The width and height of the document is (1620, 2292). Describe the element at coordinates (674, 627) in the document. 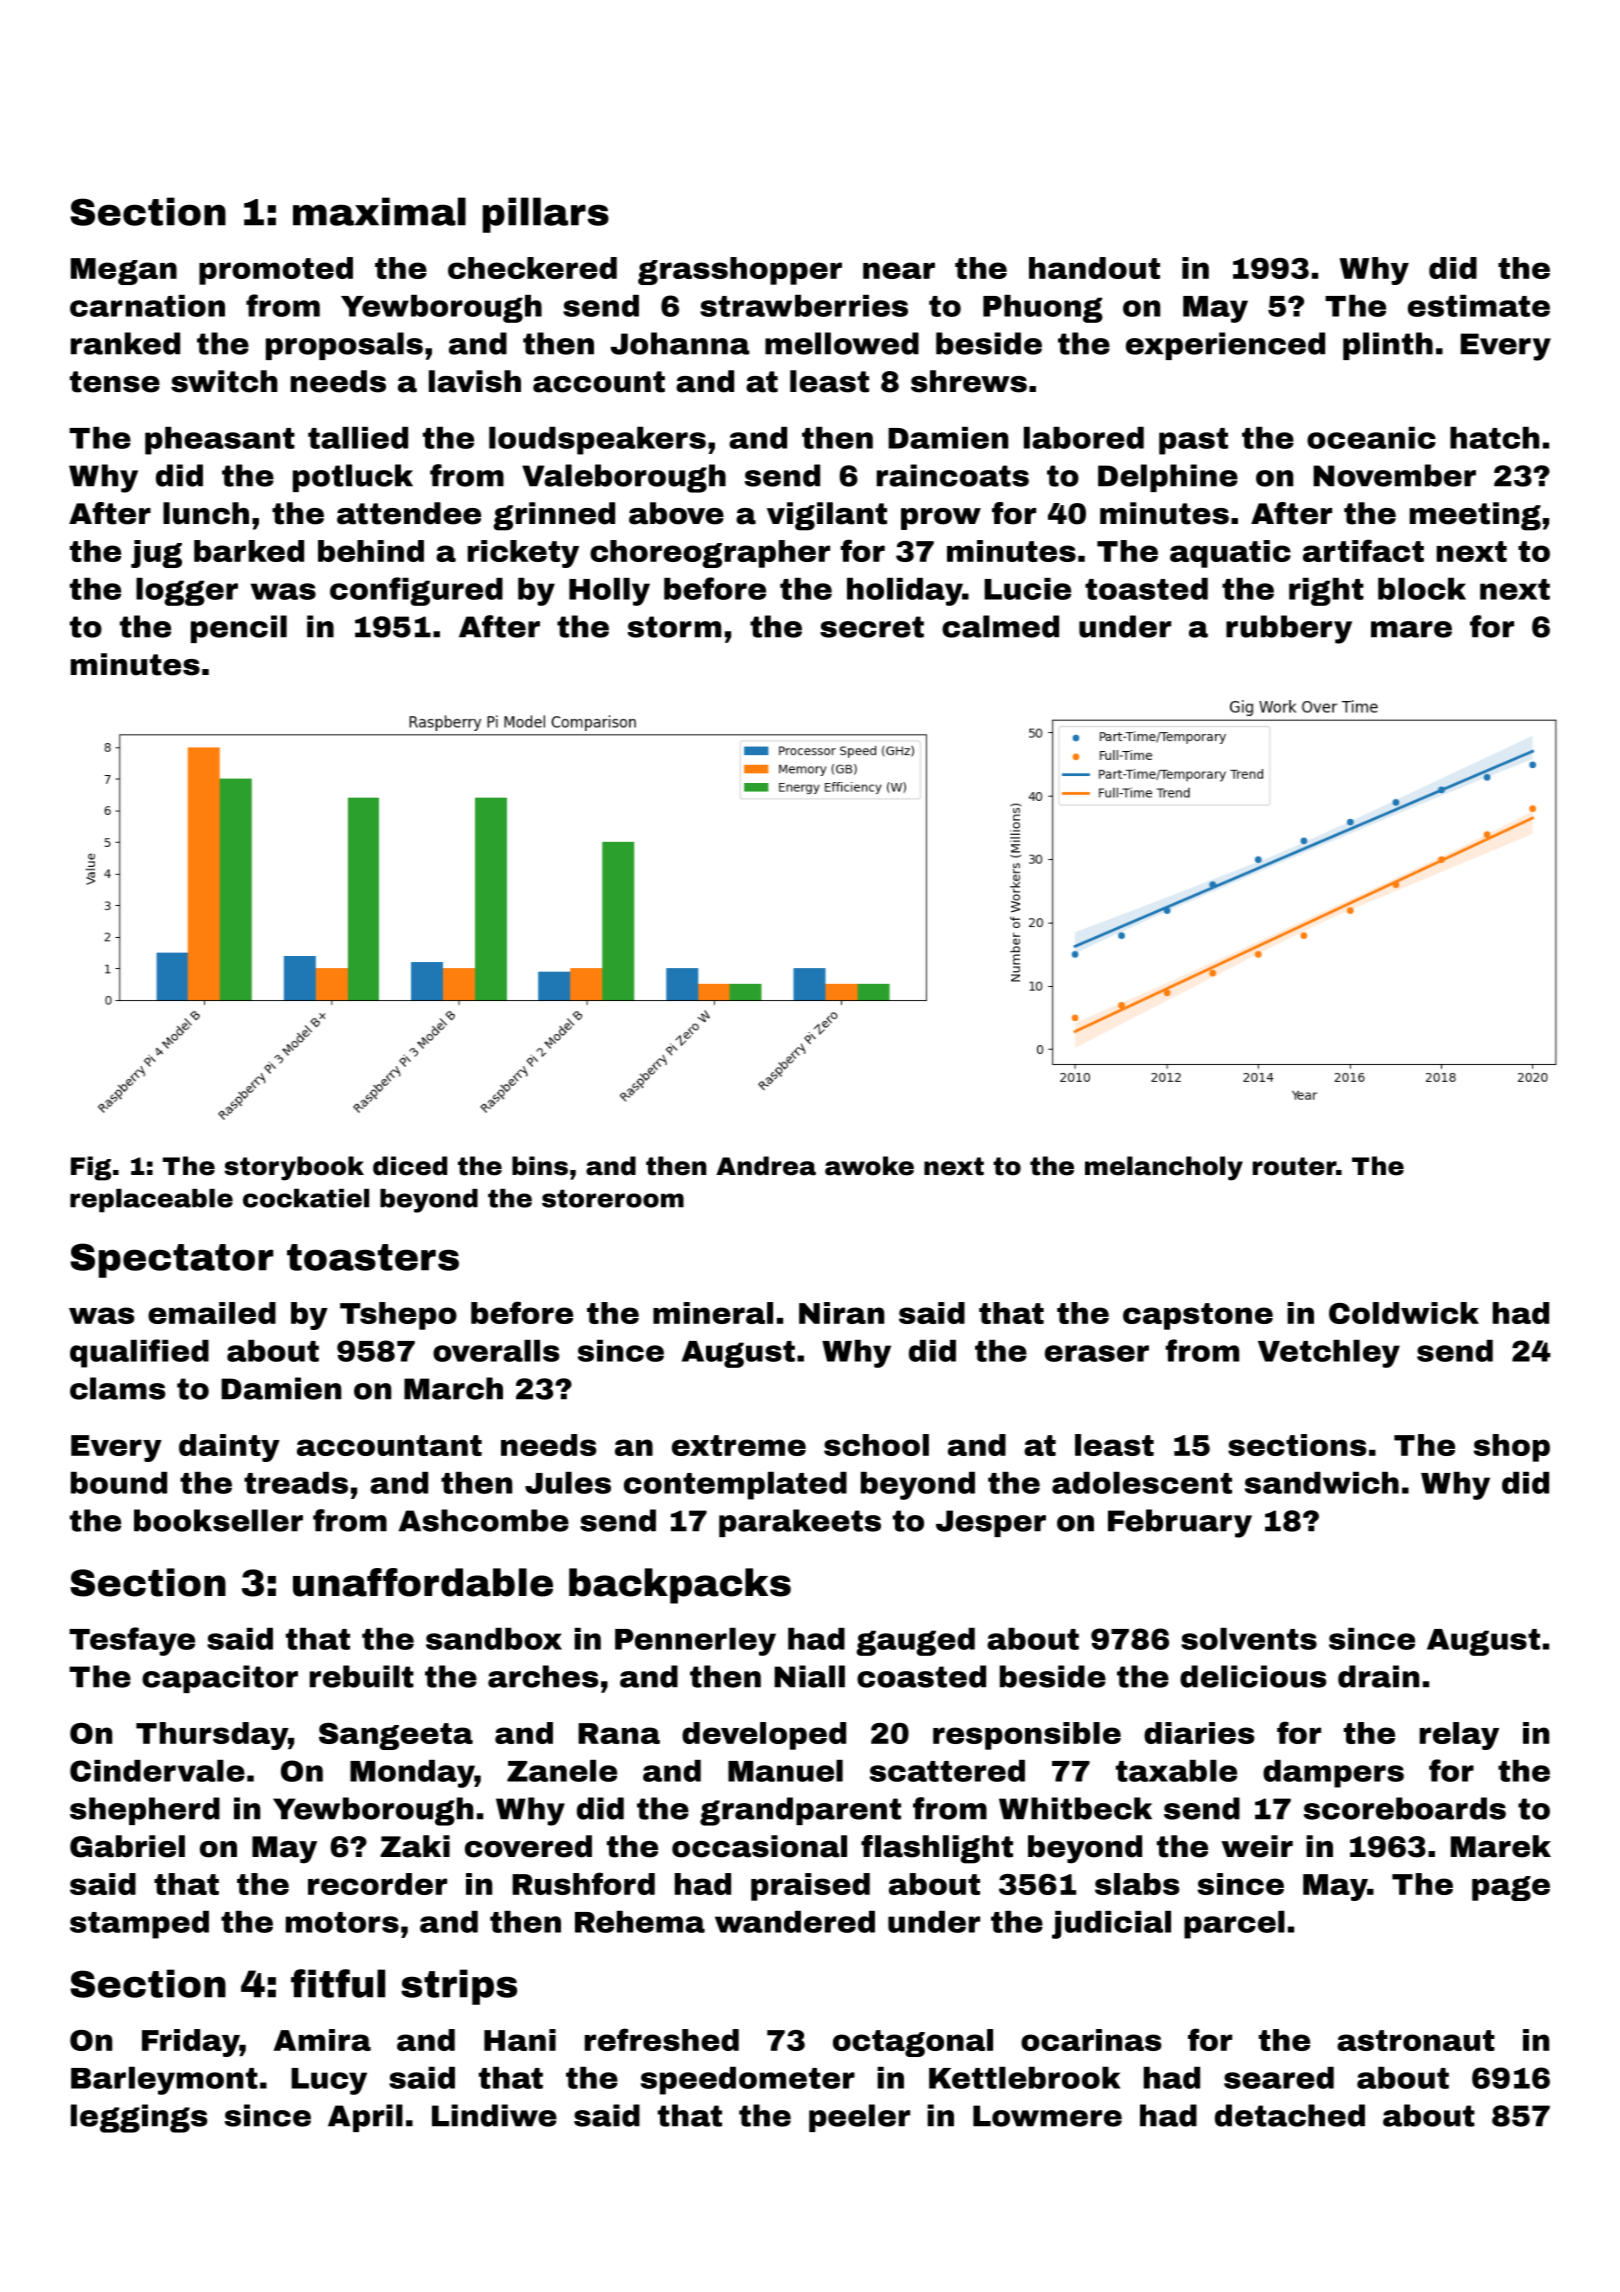

I see `storm` at that location.
